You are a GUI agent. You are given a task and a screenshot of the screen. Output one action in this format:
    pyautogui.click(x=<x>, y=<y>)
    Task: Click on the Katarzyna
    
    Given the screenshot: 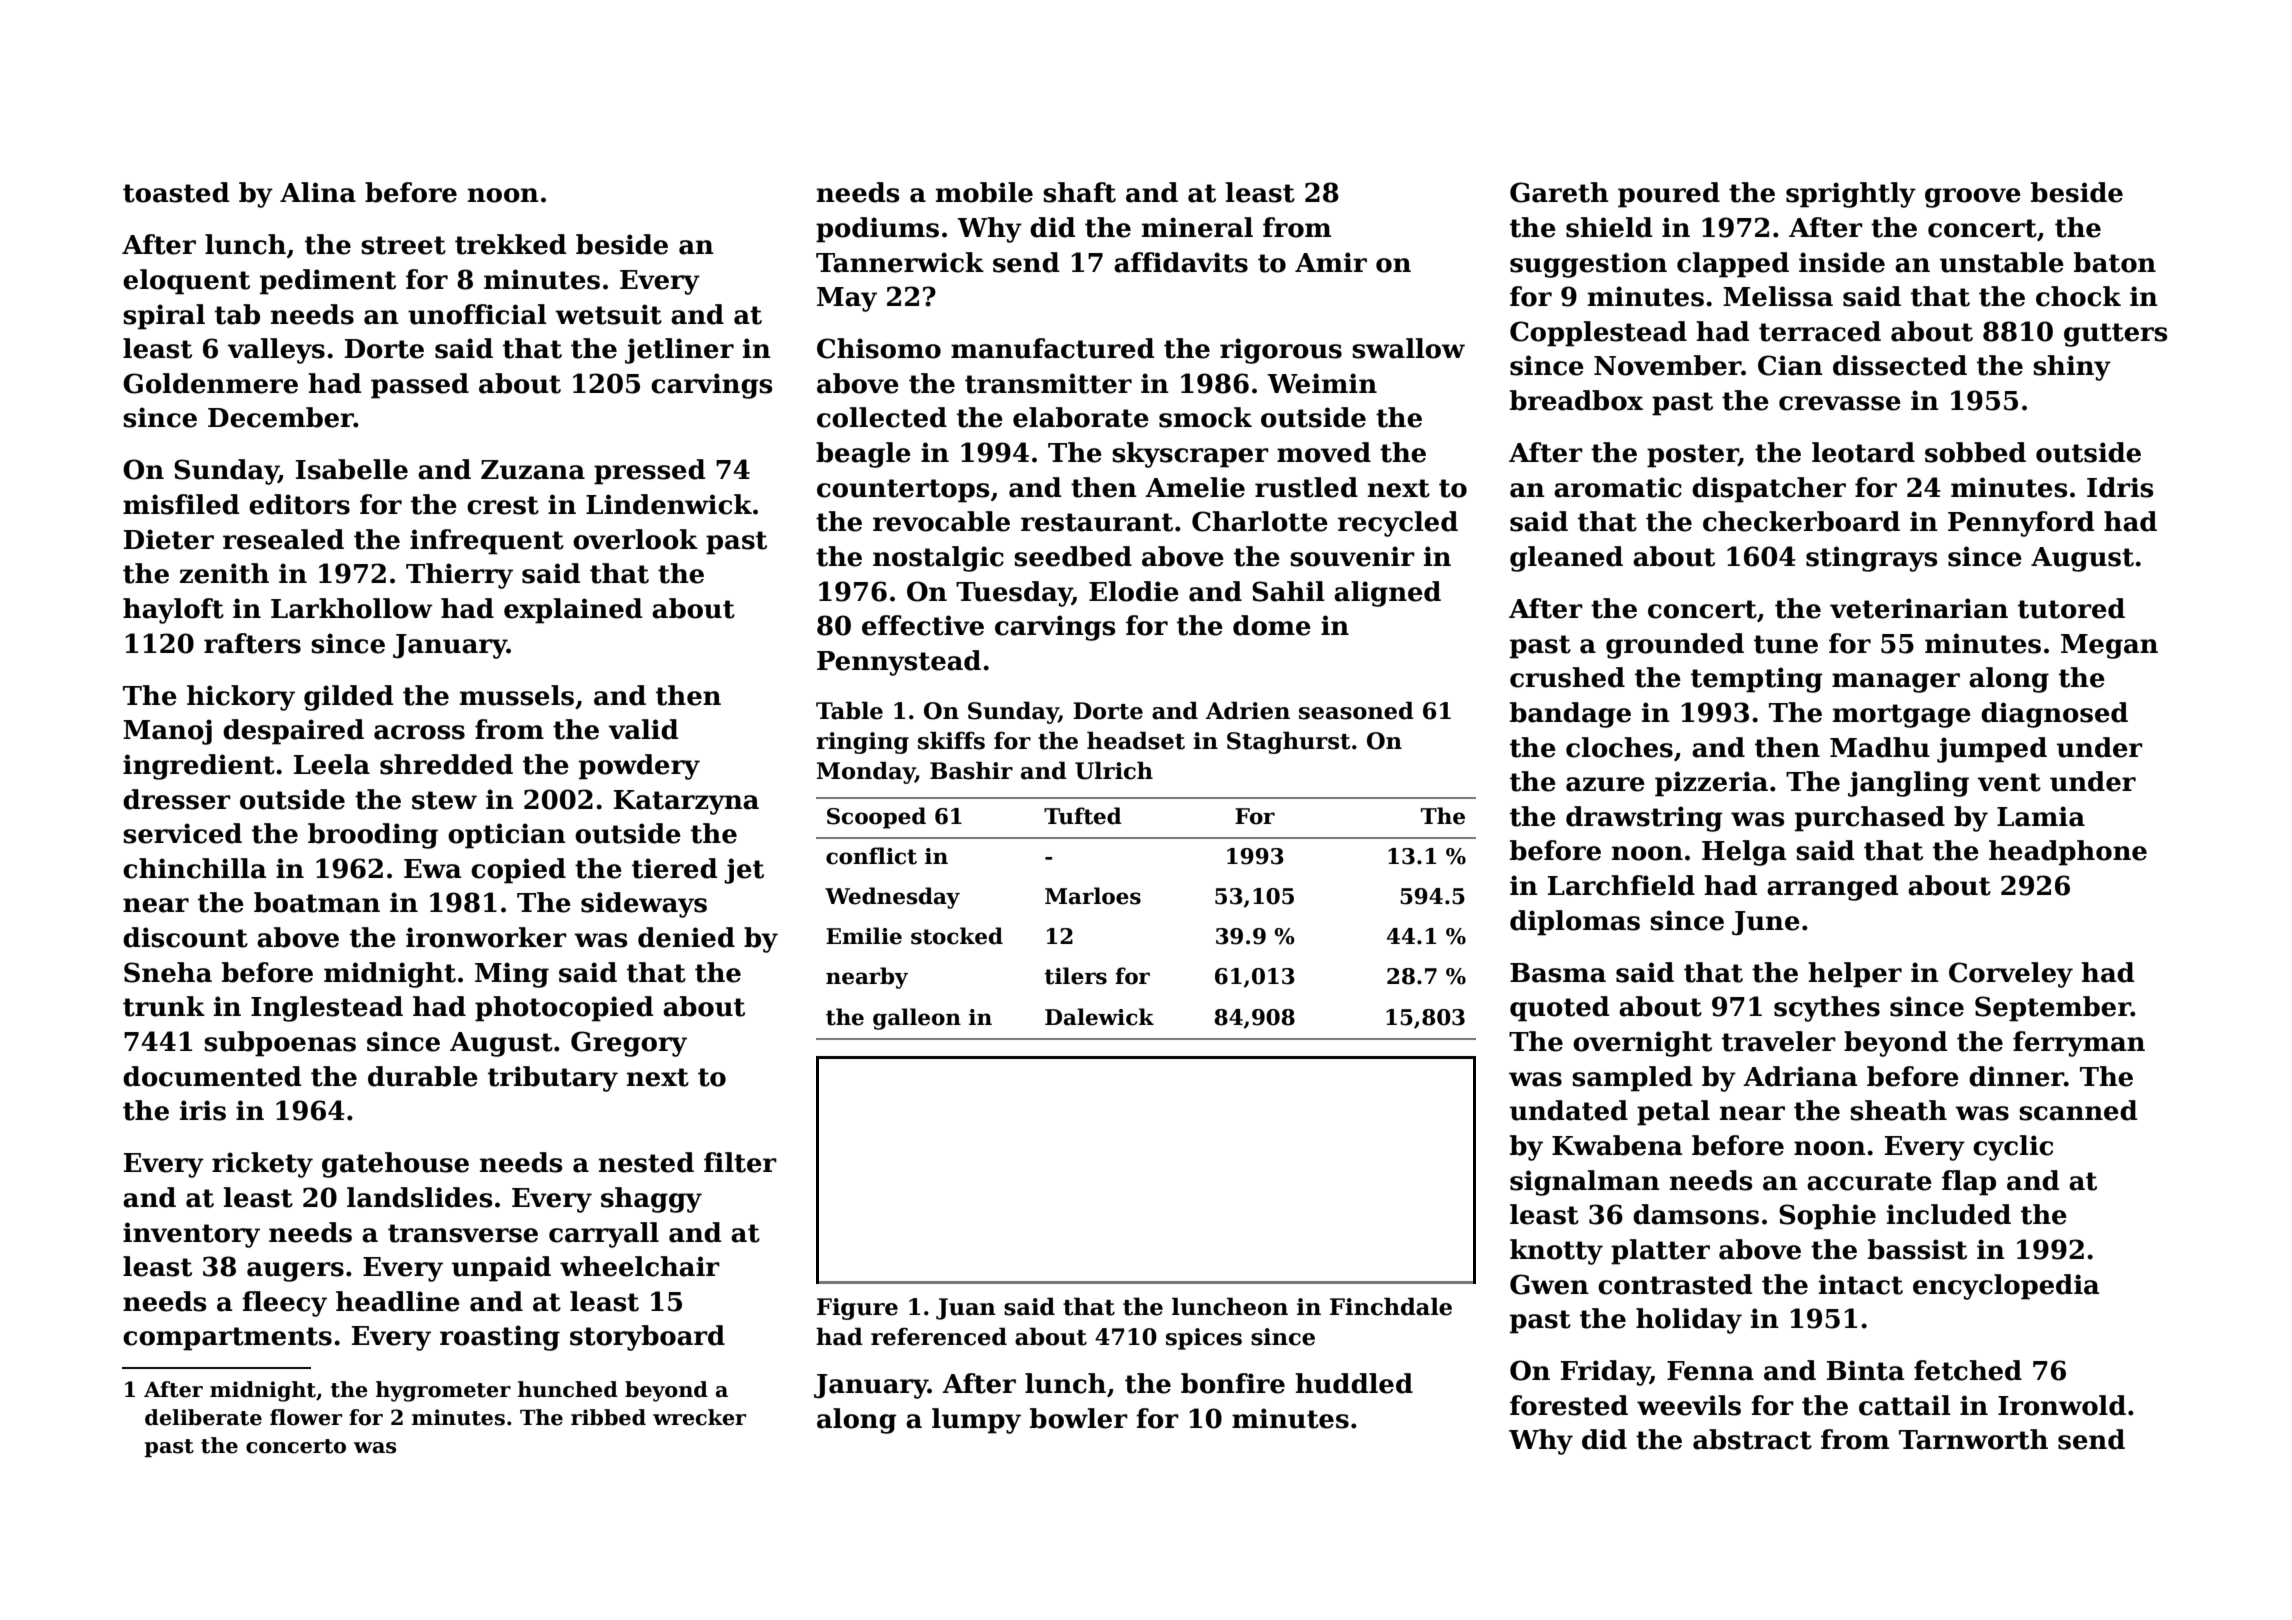 What is the action you would take?
    pyautogui.click(x=686, y=802)
